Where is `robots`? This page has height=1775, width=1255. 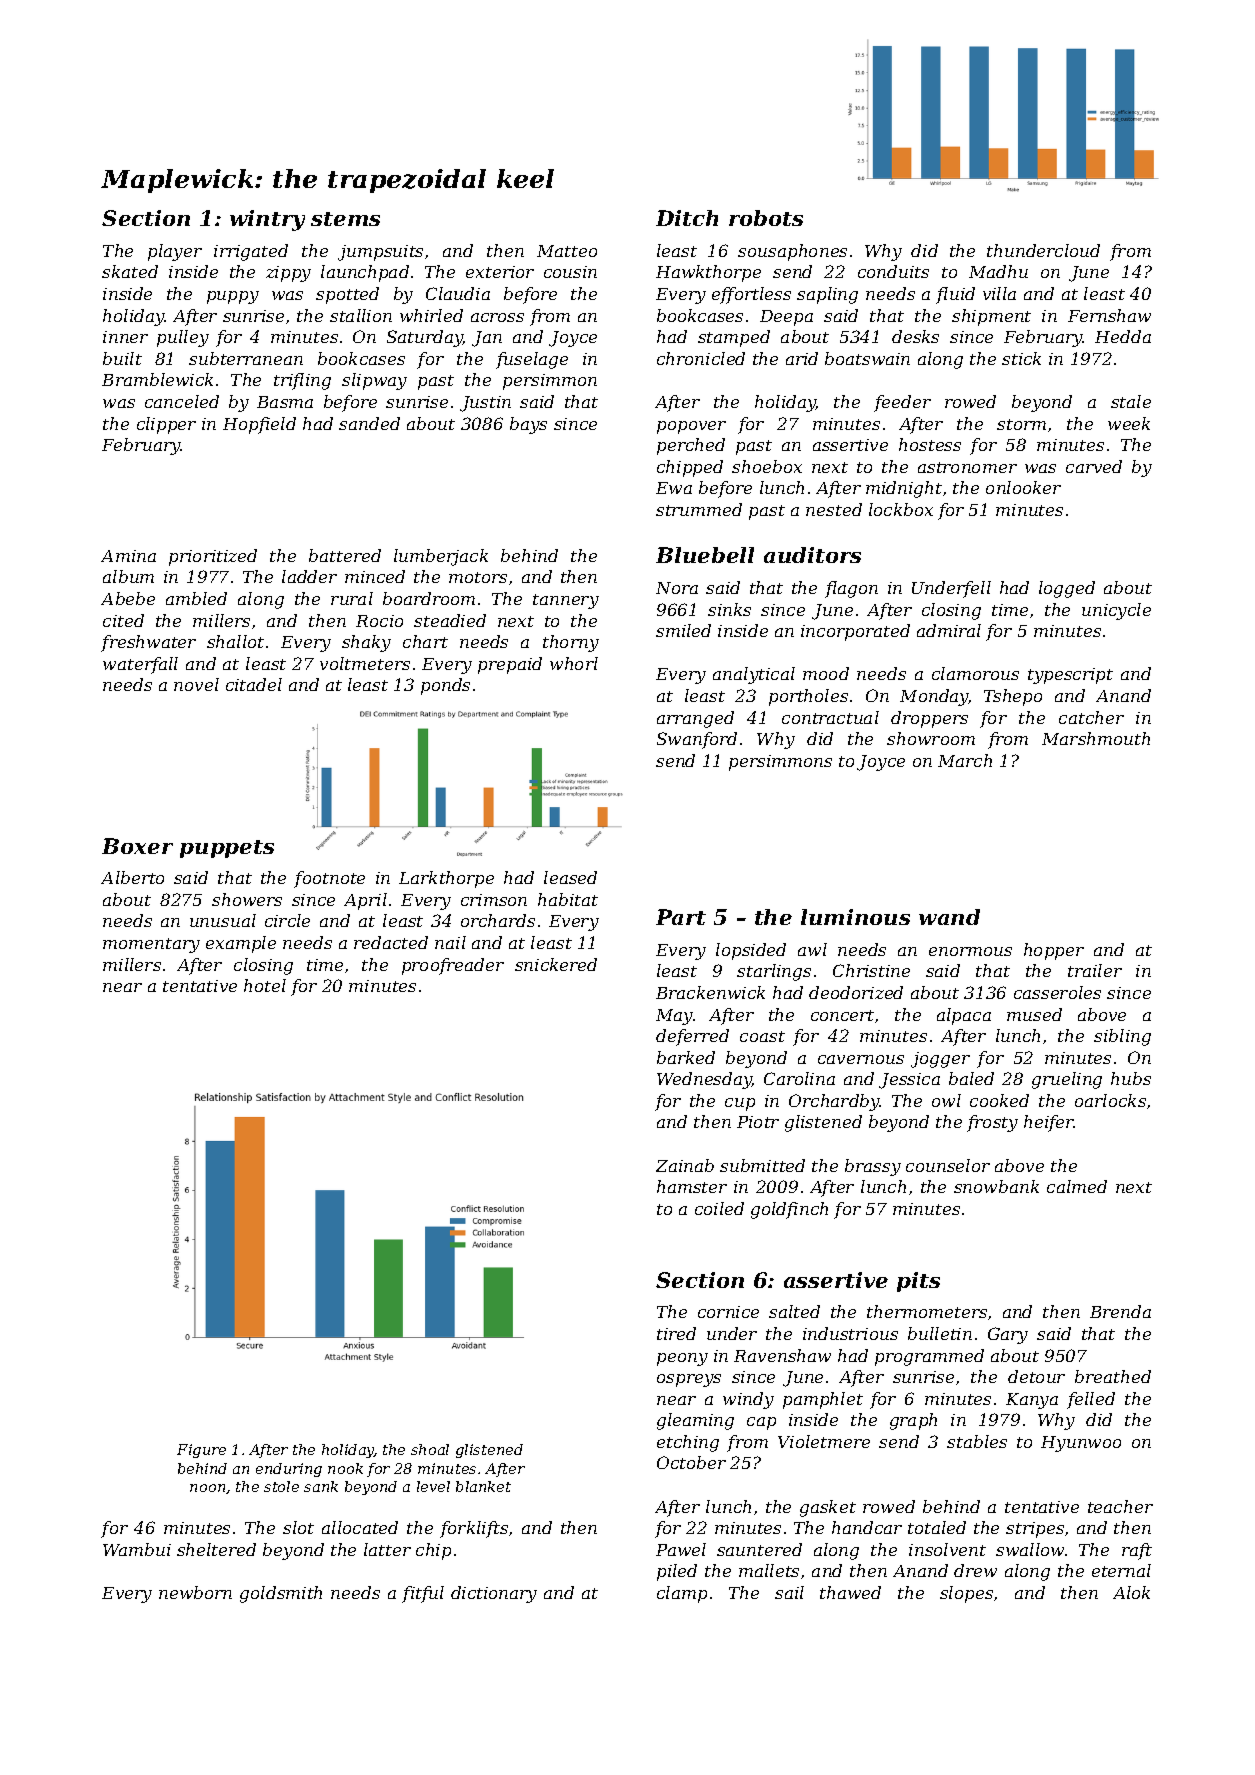 robots is located at coordinates (766, 218).
